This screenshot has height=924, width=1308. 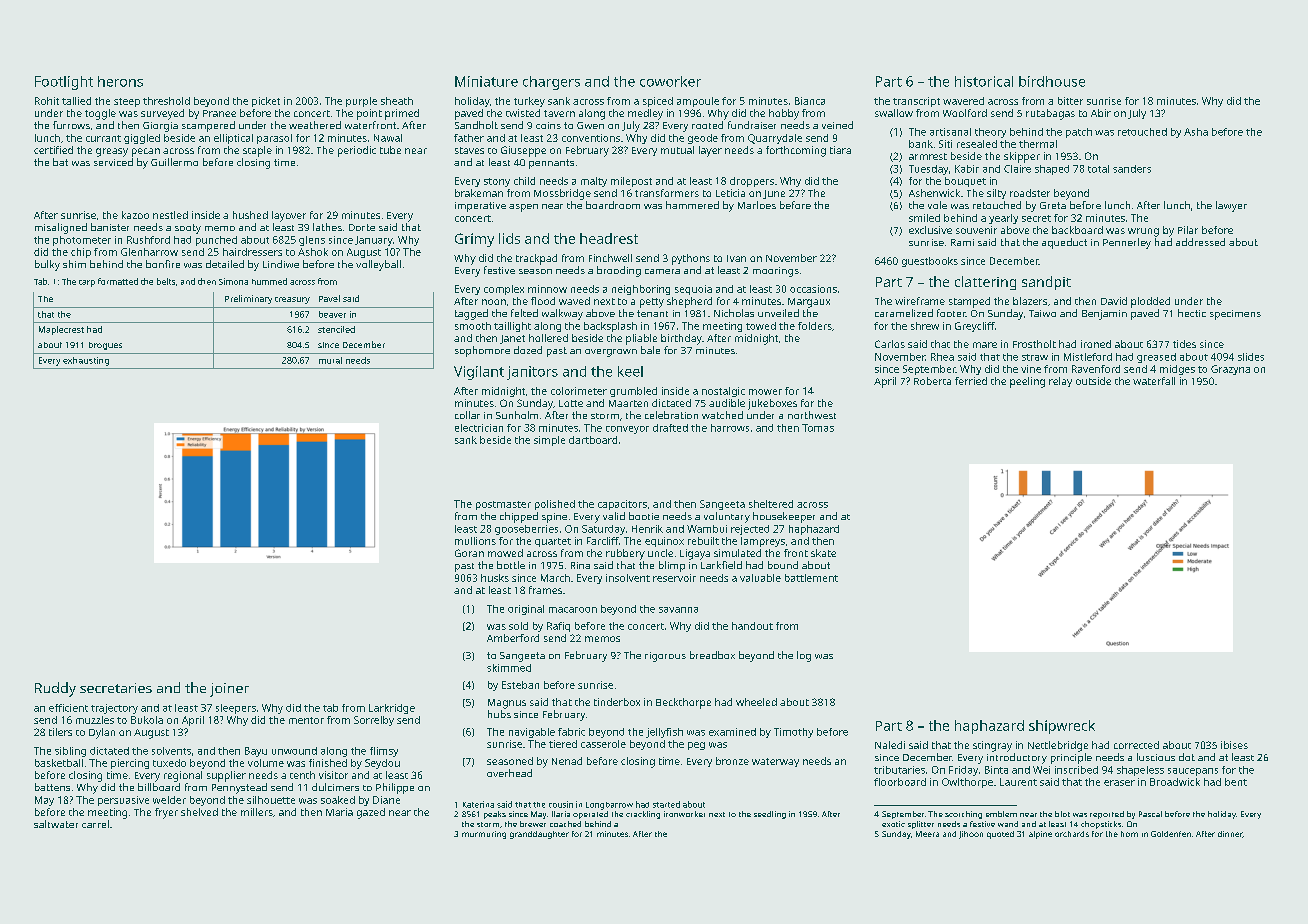 What do you see at coordinates (664, 733) in the screenshot?
I see `jellyfish` at bounding box center [664, 733].
